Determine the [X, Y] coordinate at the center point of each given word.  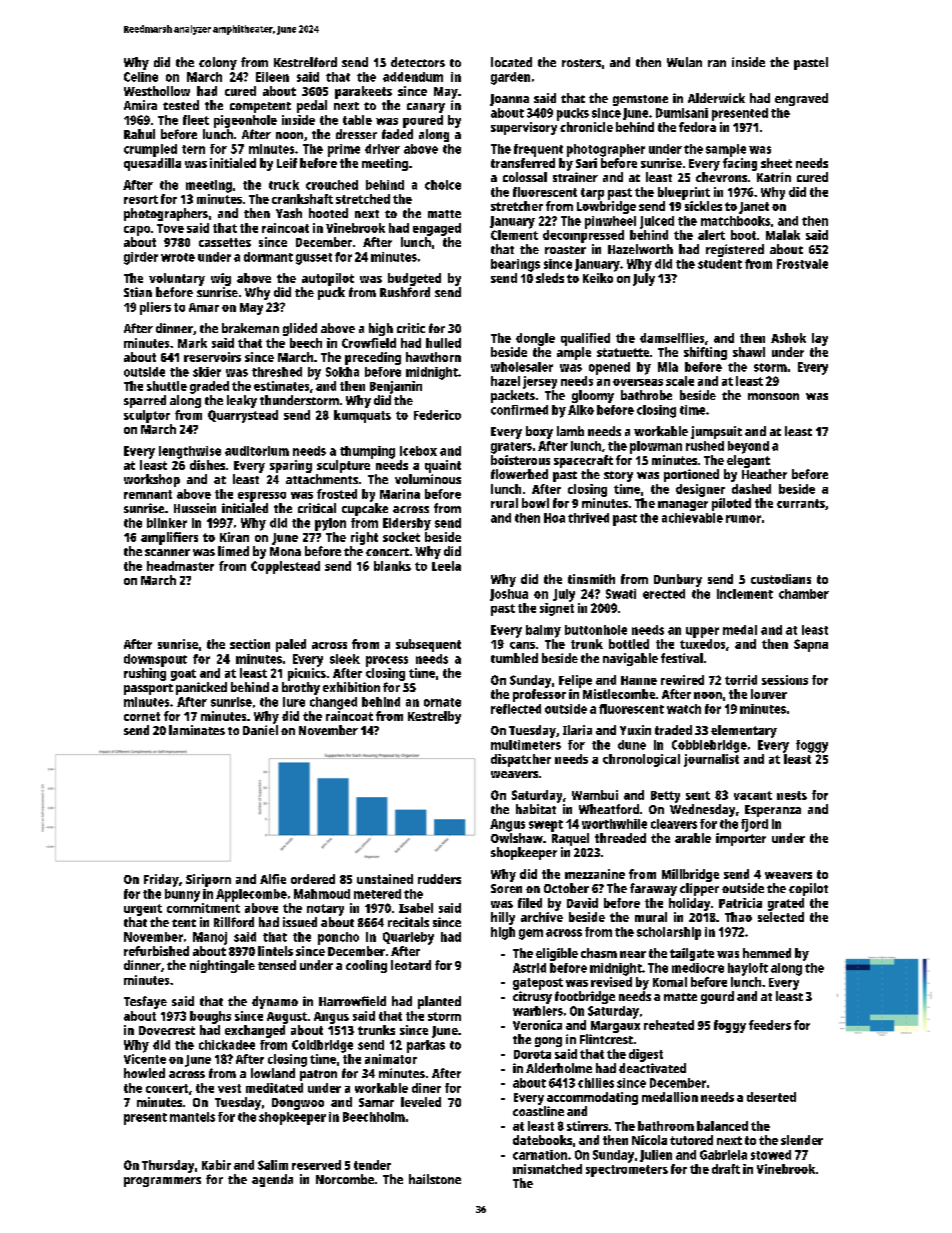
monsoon [773, 396]
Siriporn [208, 880]
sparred [145, 401]
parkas [426, 1046]
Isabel [416, 908]
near [633, 954]
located [511, 62]
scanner [167, 552]
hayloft [748, 969]
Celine [141, 77]
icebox [418, 451]
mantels [192, 1117]
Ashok [788, 338]
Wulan [684, 62]
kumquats [362, 416]
